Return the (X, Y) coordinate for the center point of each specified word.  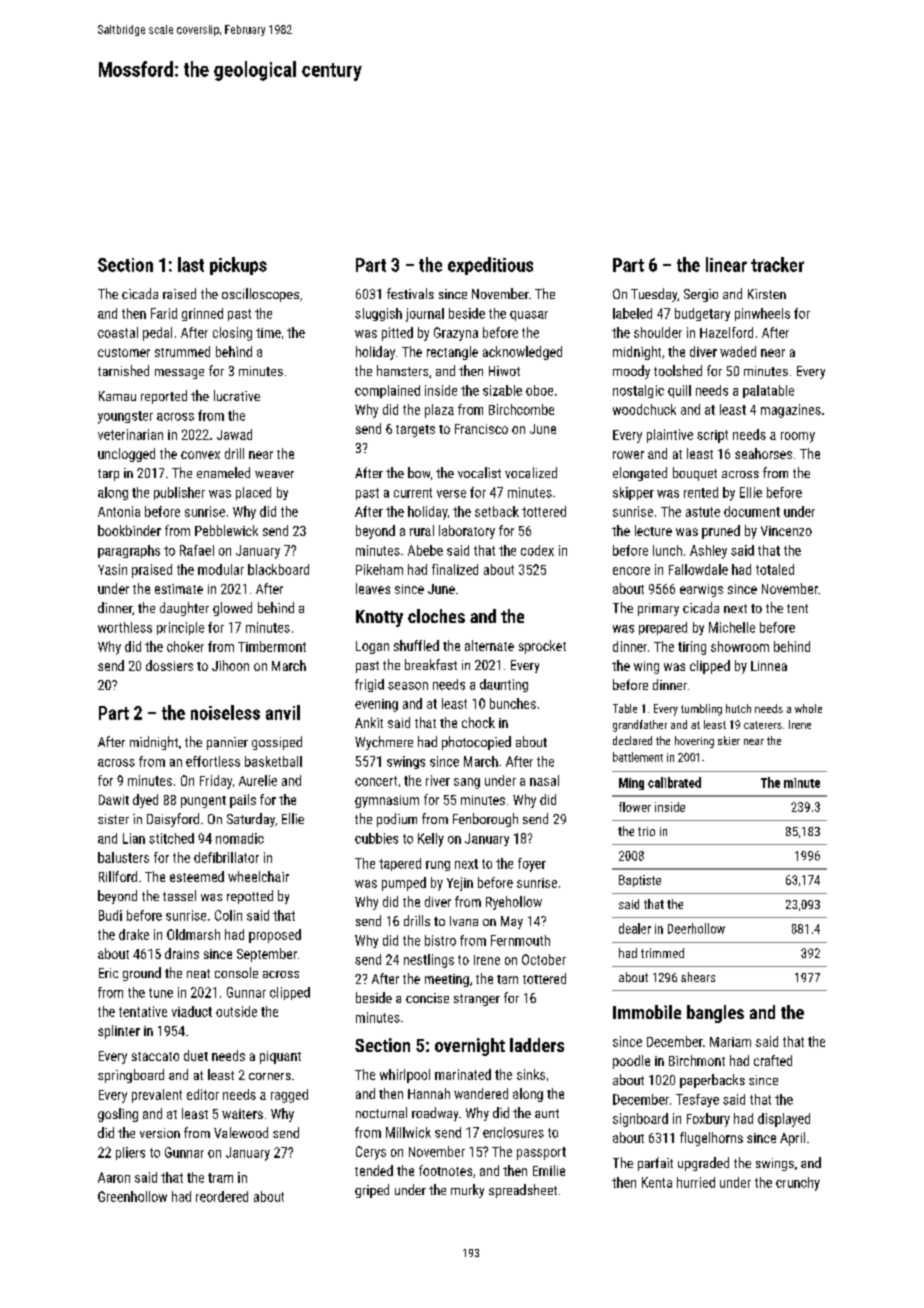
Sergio (701, 295)
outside (236, 1011)
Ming (631, 784)
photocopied (476, 743)
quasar (529, 316)
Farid (164, 313)
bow (419, 472)
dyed (145, 801)
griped (372, 1191)
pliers (130, 1153)
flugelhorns (711, 1139)
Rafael (197, 550)
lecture (653, 530)
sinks (531, 1074)
